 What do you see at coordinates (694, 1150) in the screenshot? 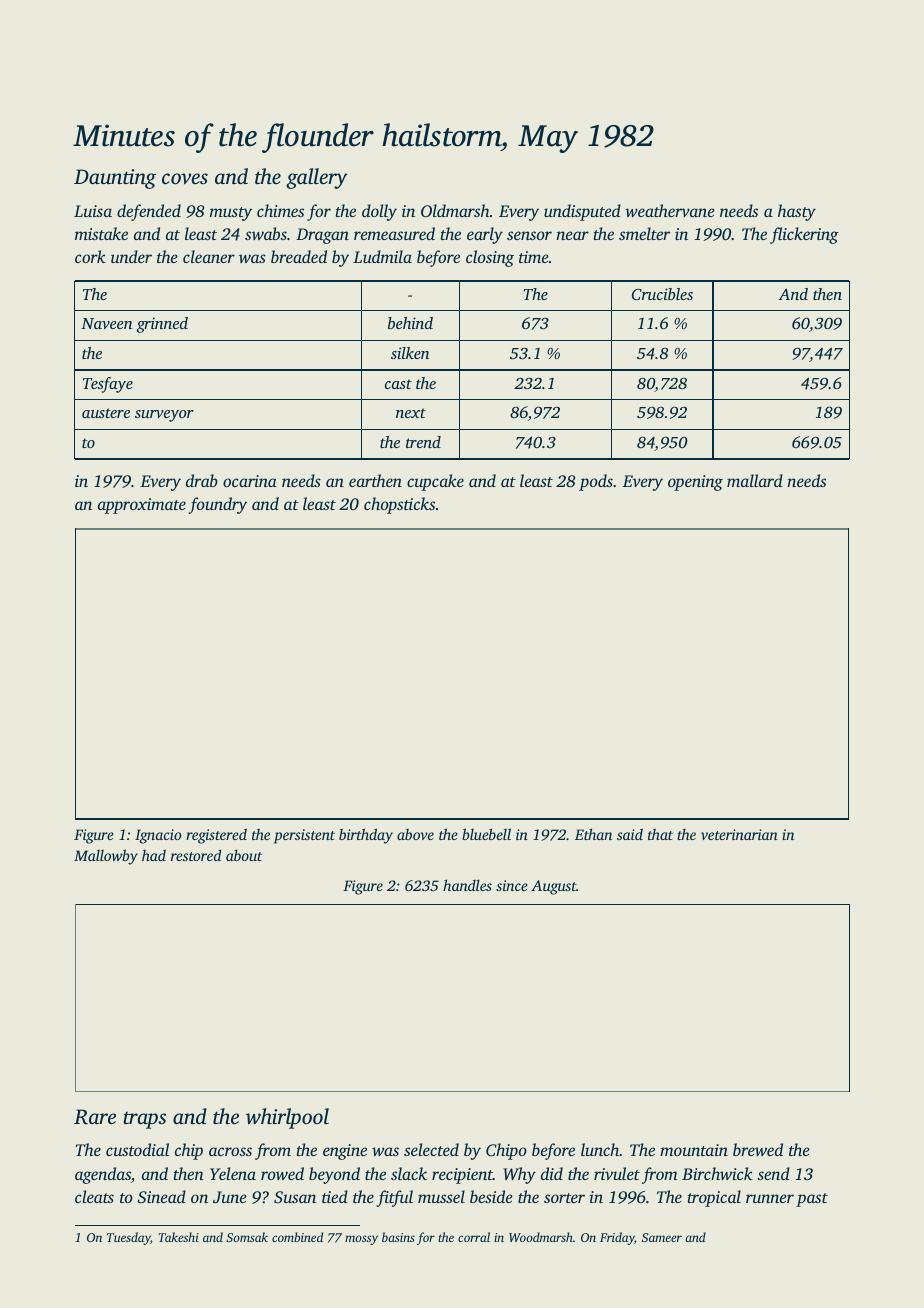
I see `mountain` at bounding box center [694, 1150].
